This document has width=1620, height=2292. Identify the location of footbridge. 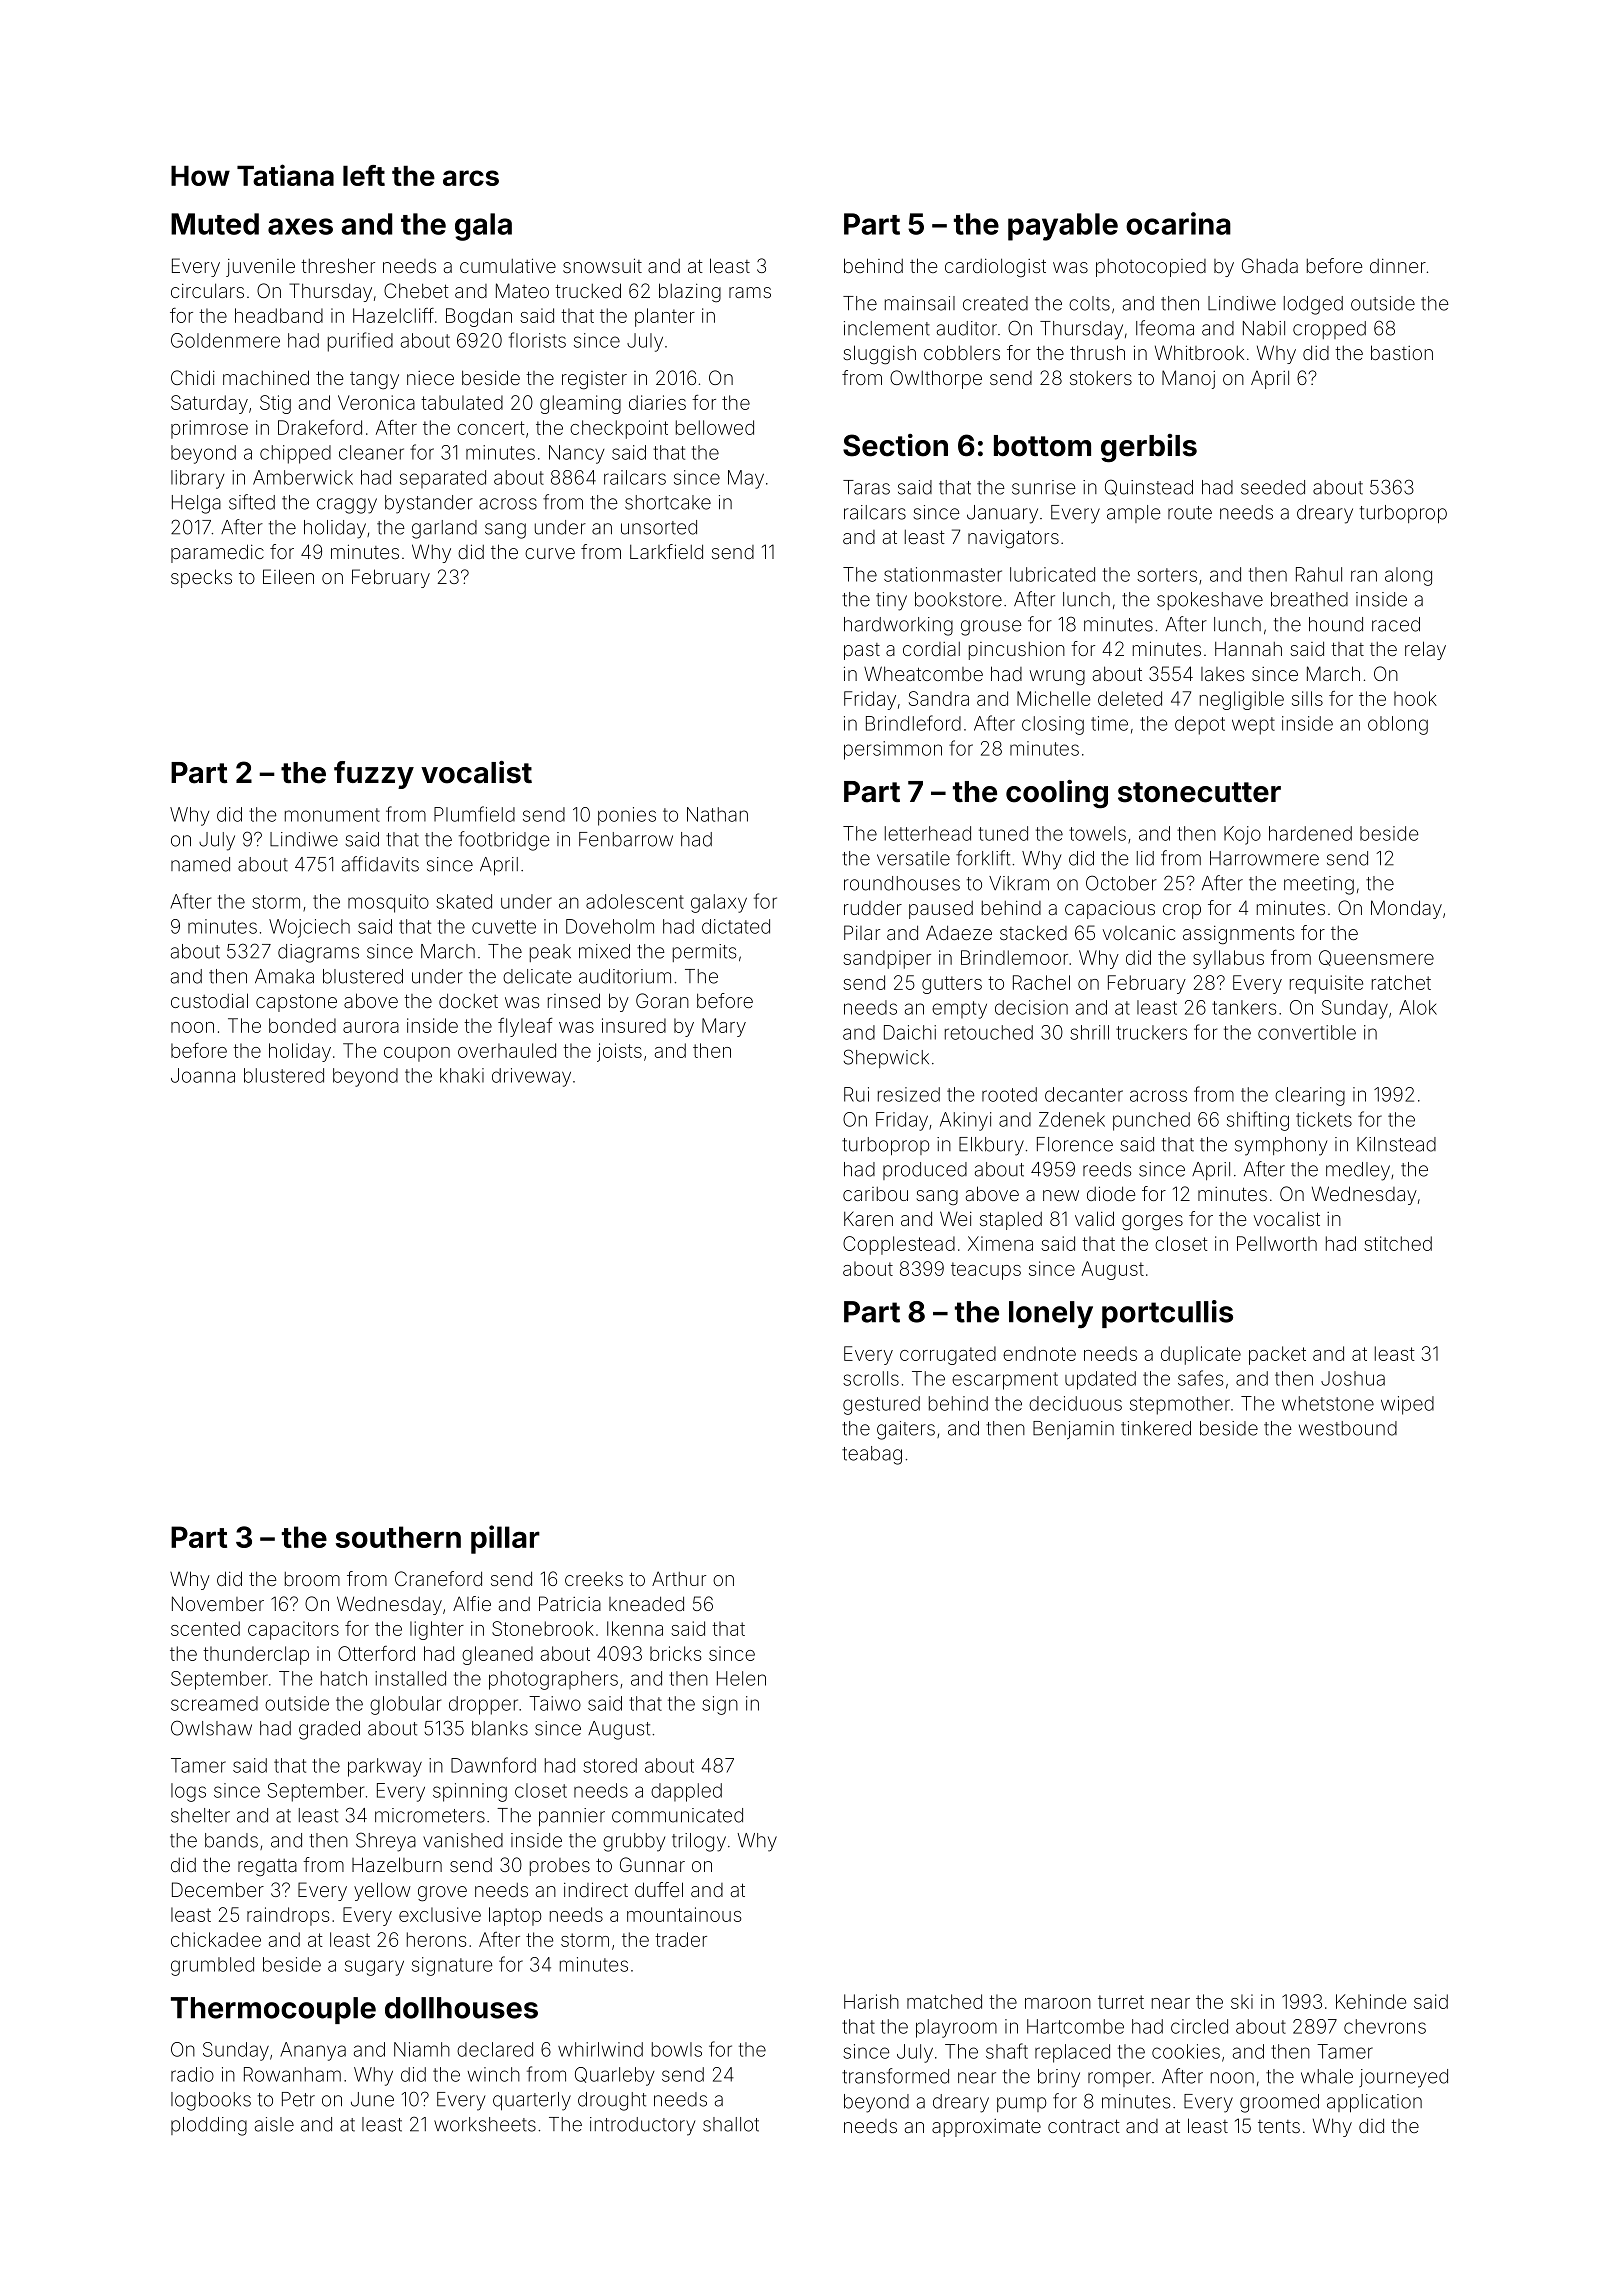
(504, 841).
